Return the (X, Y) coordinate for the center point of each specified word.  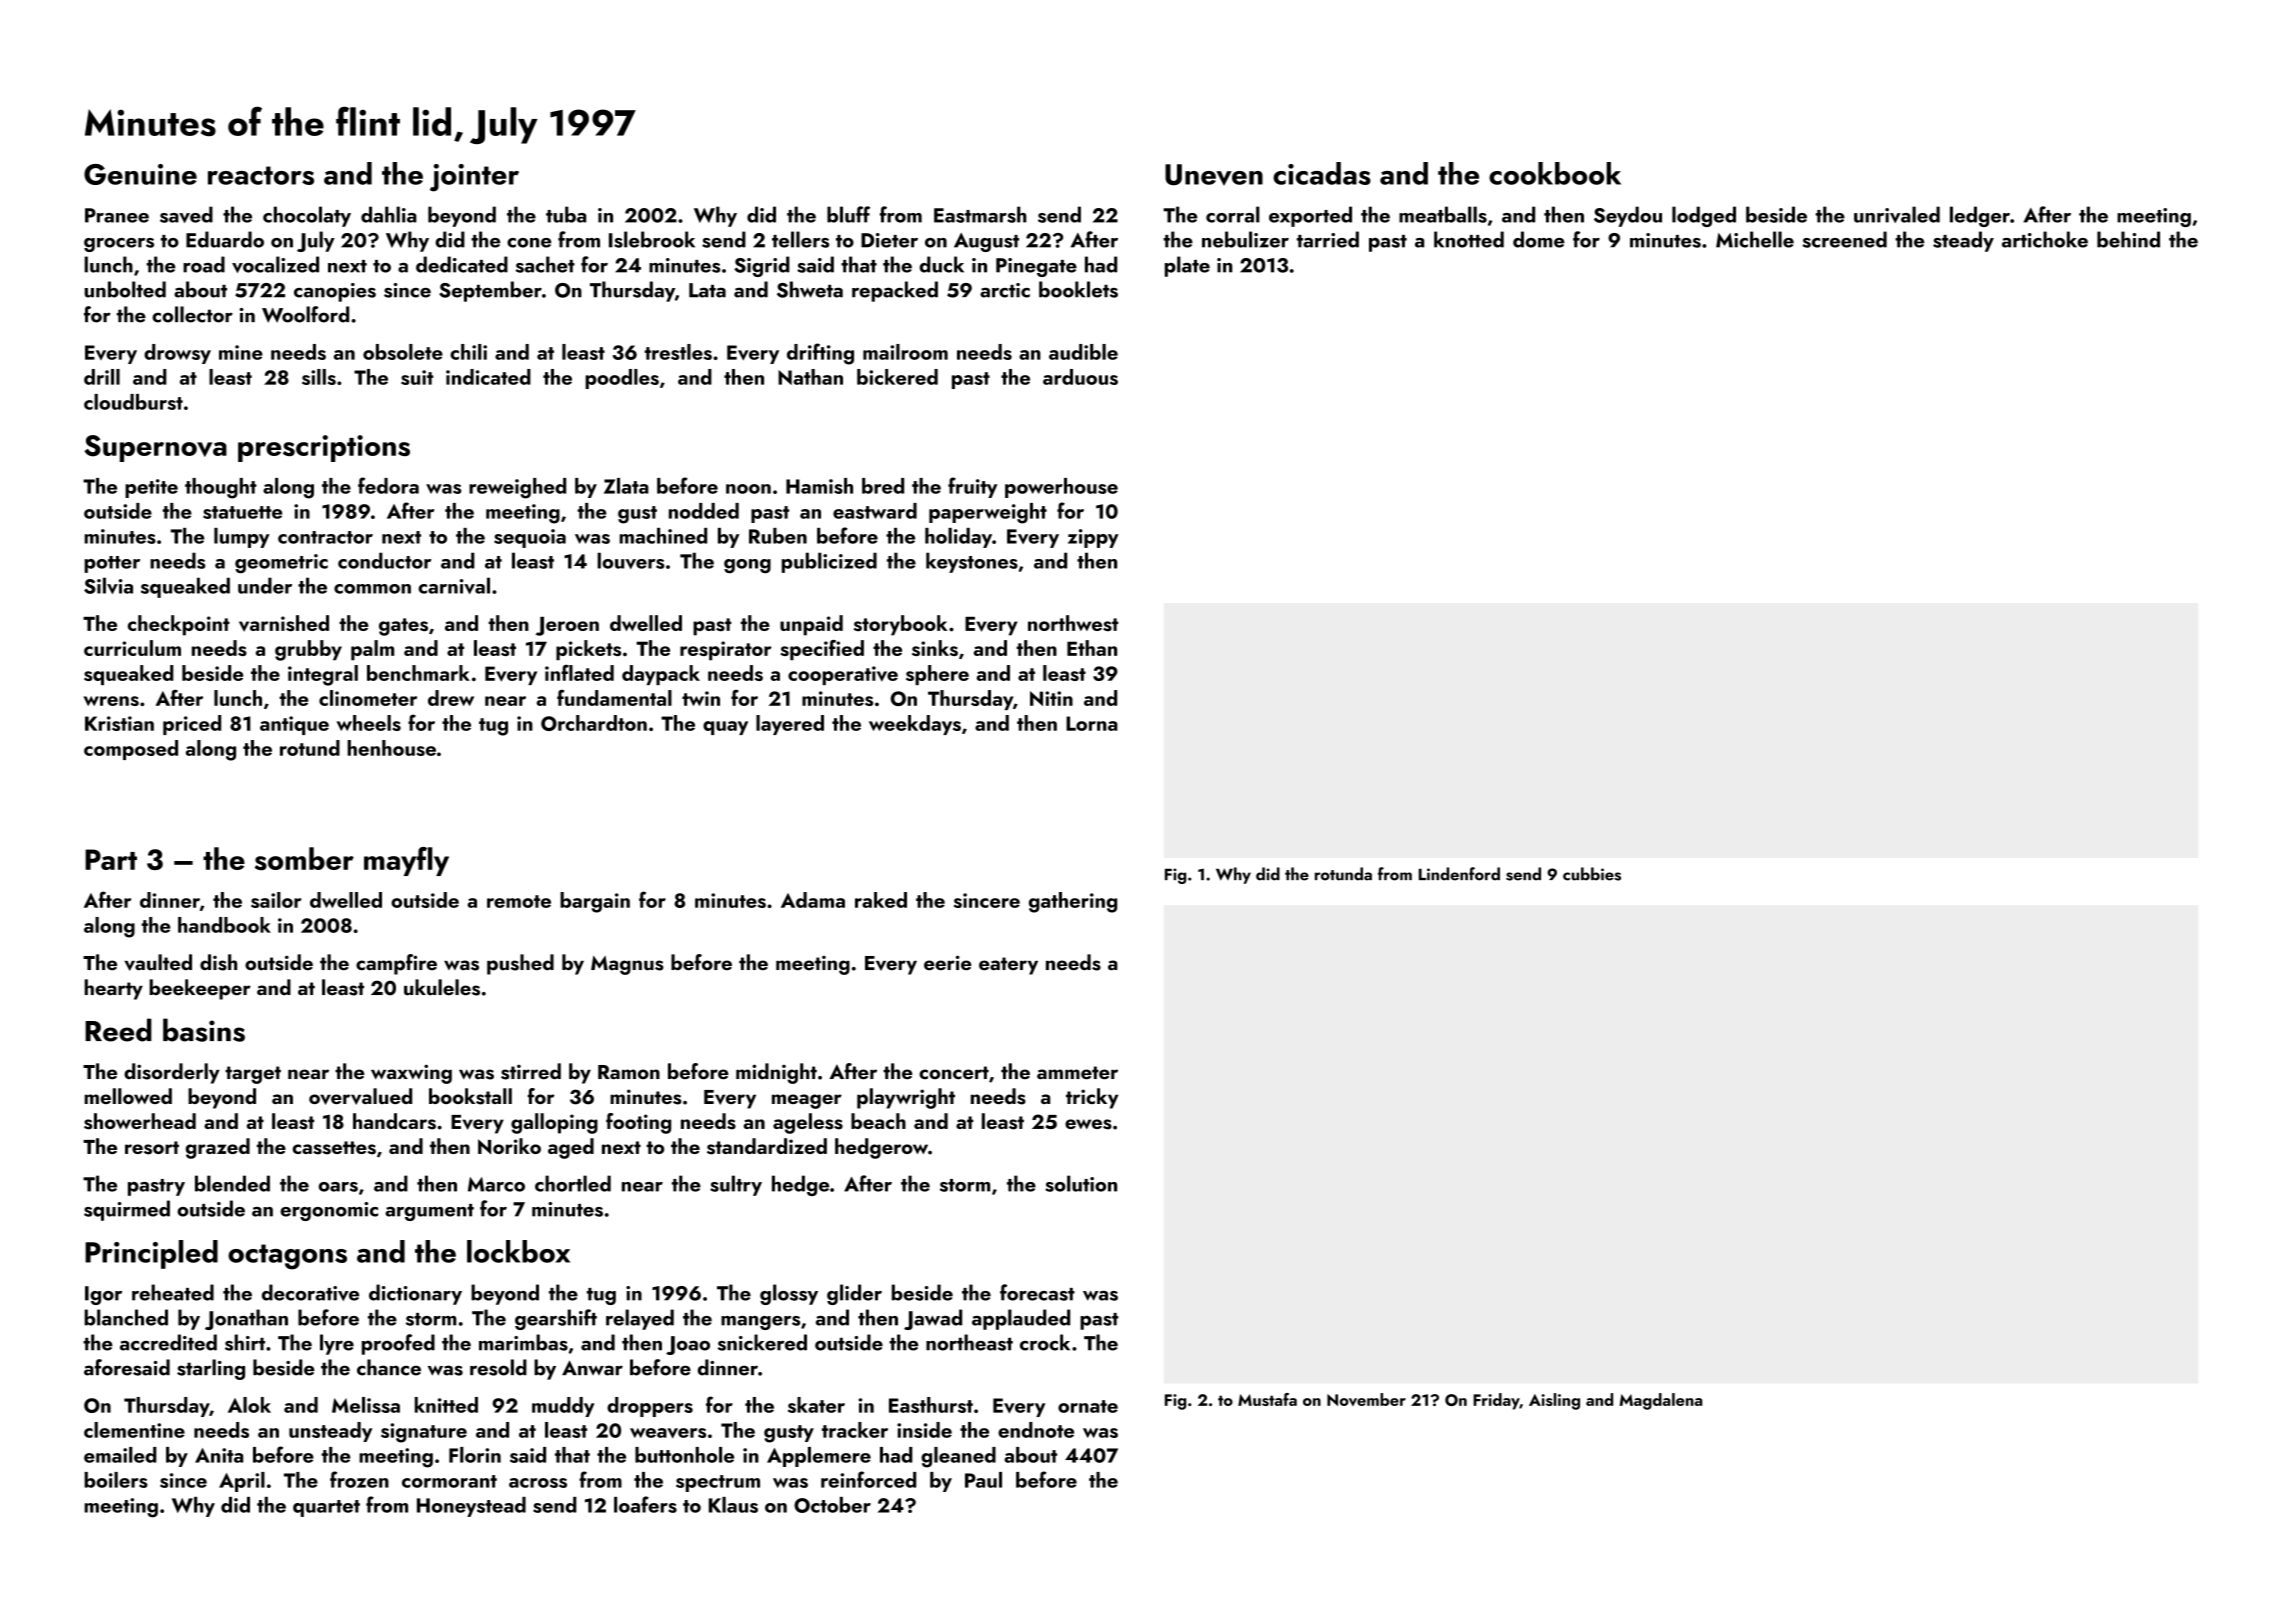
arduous (1080, 377)
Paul (983, 1480)
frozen (359, 1479)
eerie (947, 963)
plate (1187, 266)
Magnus (627, 965)
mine (241, 352)
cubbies (1592, 874)
